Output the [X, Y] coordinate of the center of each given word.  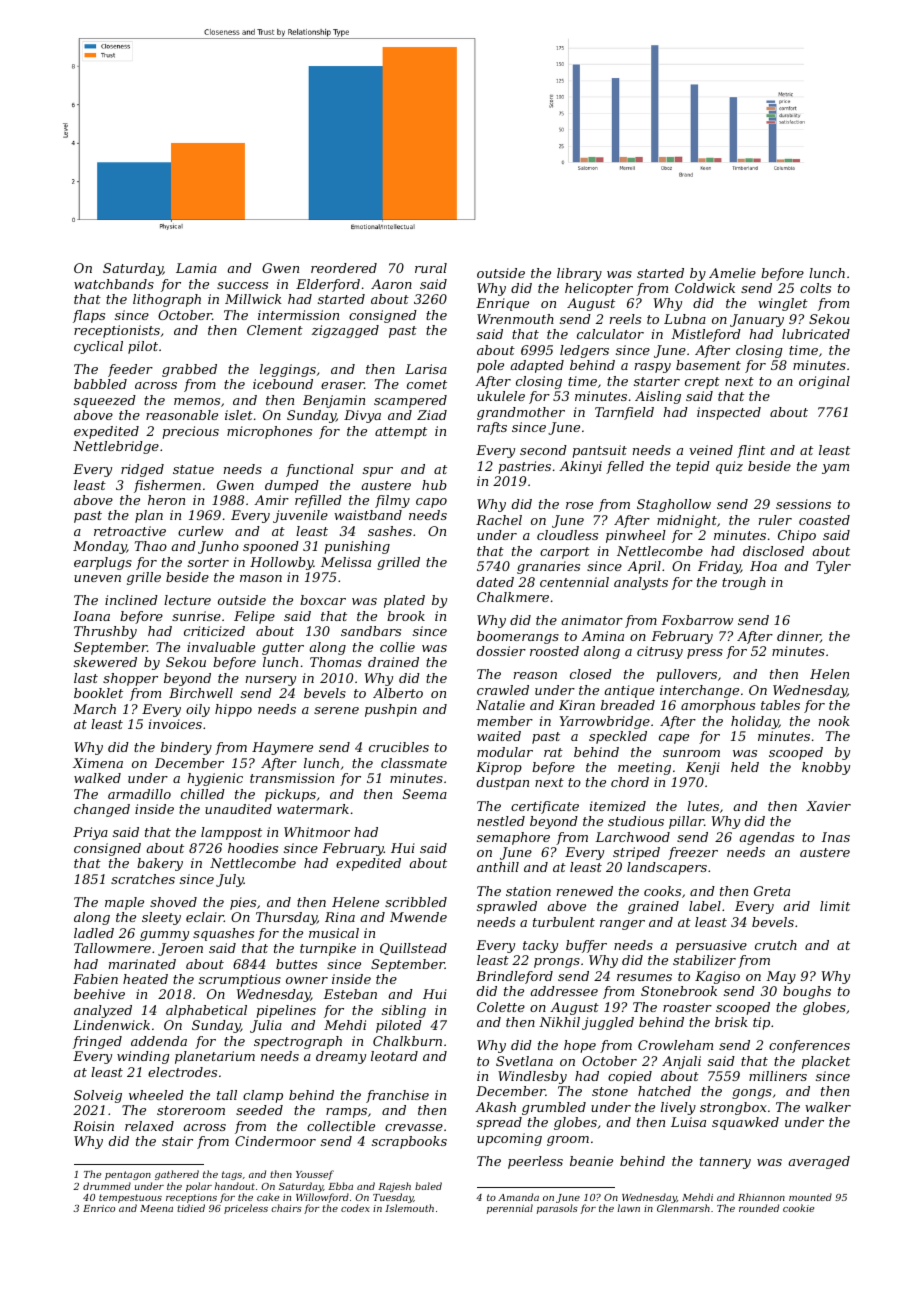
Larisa [426, 369]
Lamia [196, 268]
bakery [160, 864]
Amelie [732, 273]
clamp [263, 1096]
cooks [662, 891]
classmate [414, 763]
